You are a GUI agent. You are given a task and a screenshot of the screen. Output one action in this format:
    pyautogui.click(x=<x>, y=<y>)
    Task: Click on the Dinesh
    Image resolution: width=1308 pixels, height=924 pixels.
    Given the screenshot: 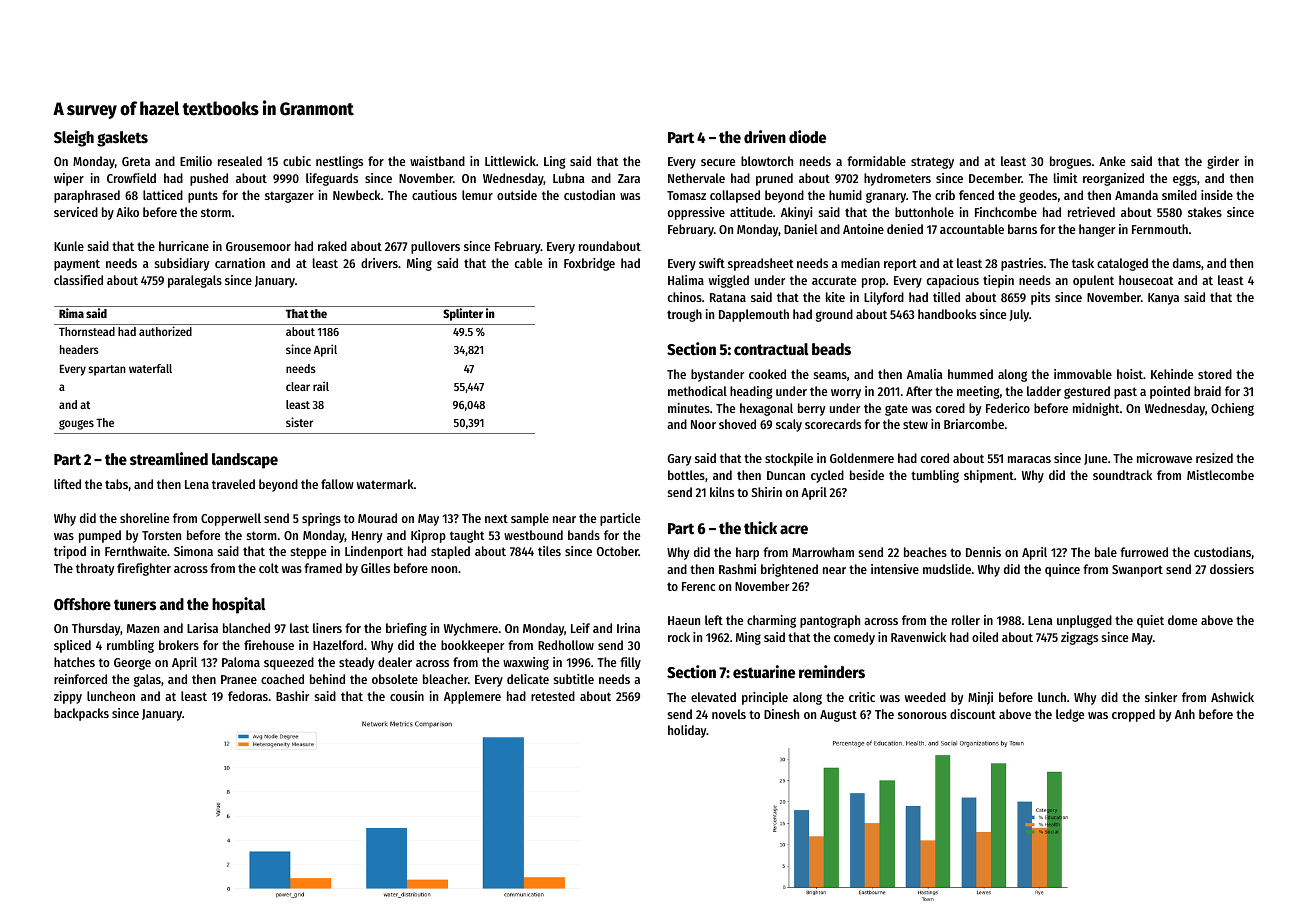 What is the action you would take?
    pyautogui.click(x=781, y=714)
